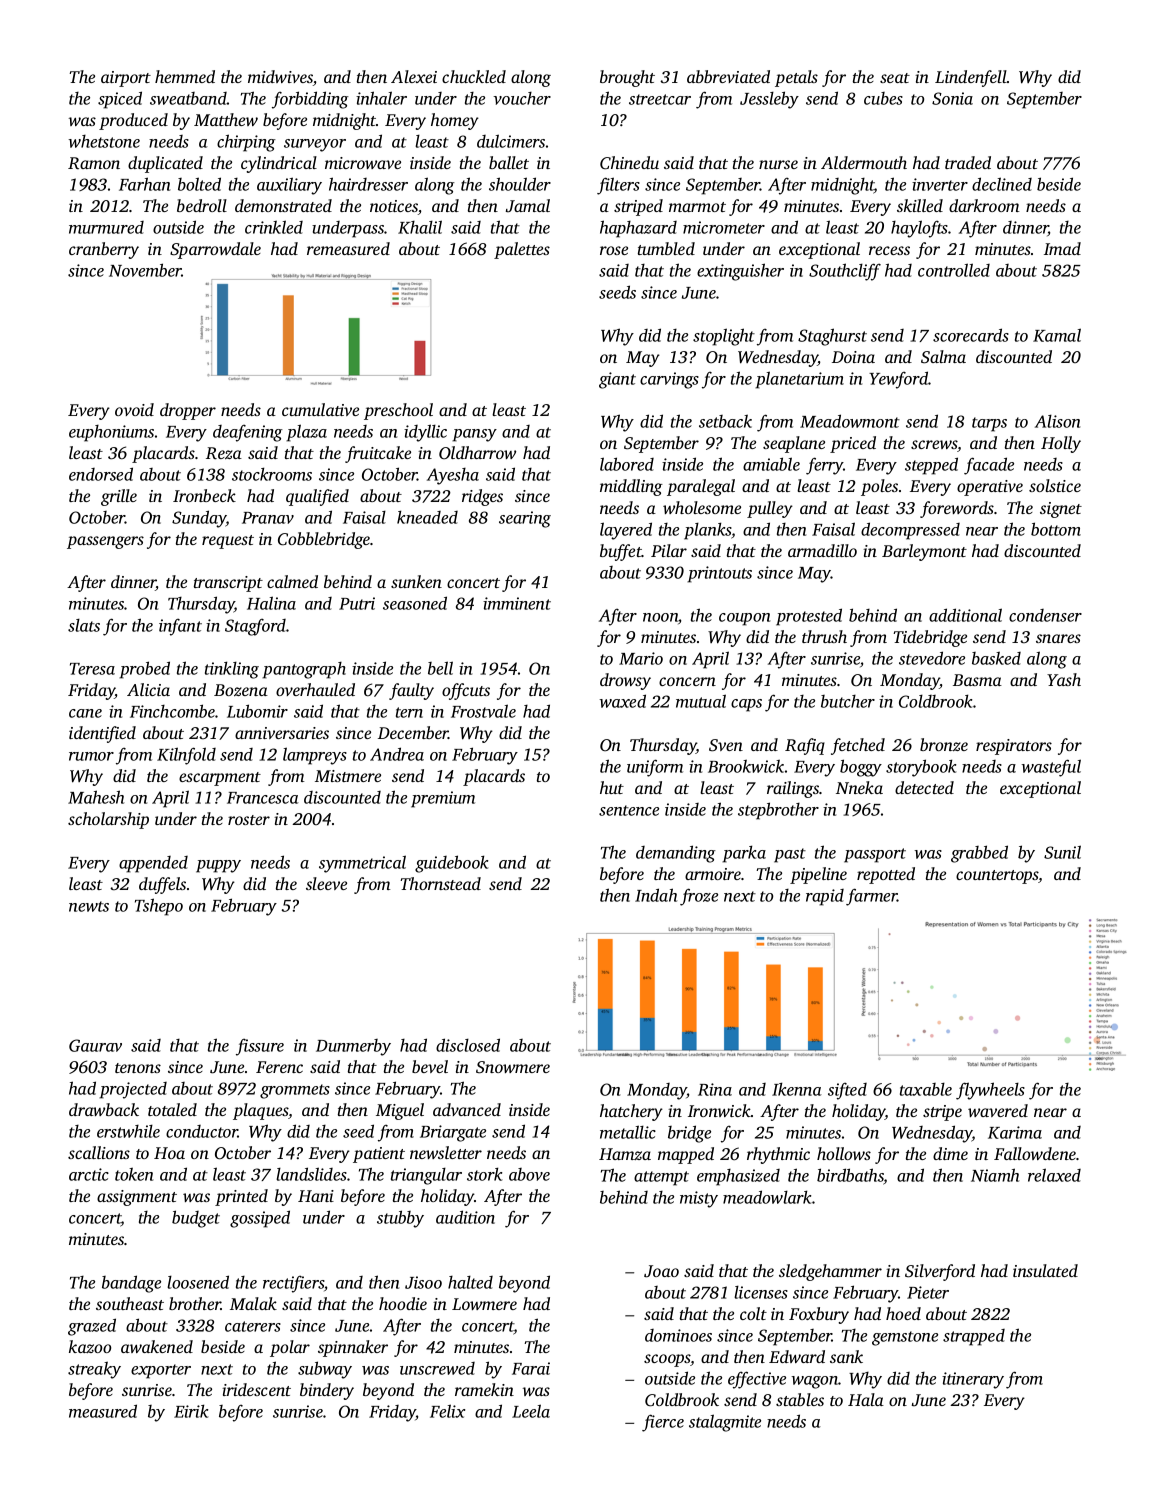 This screenshot has height=1488, width=1150. I want to click on Lindenfell, so click(971, 78).
